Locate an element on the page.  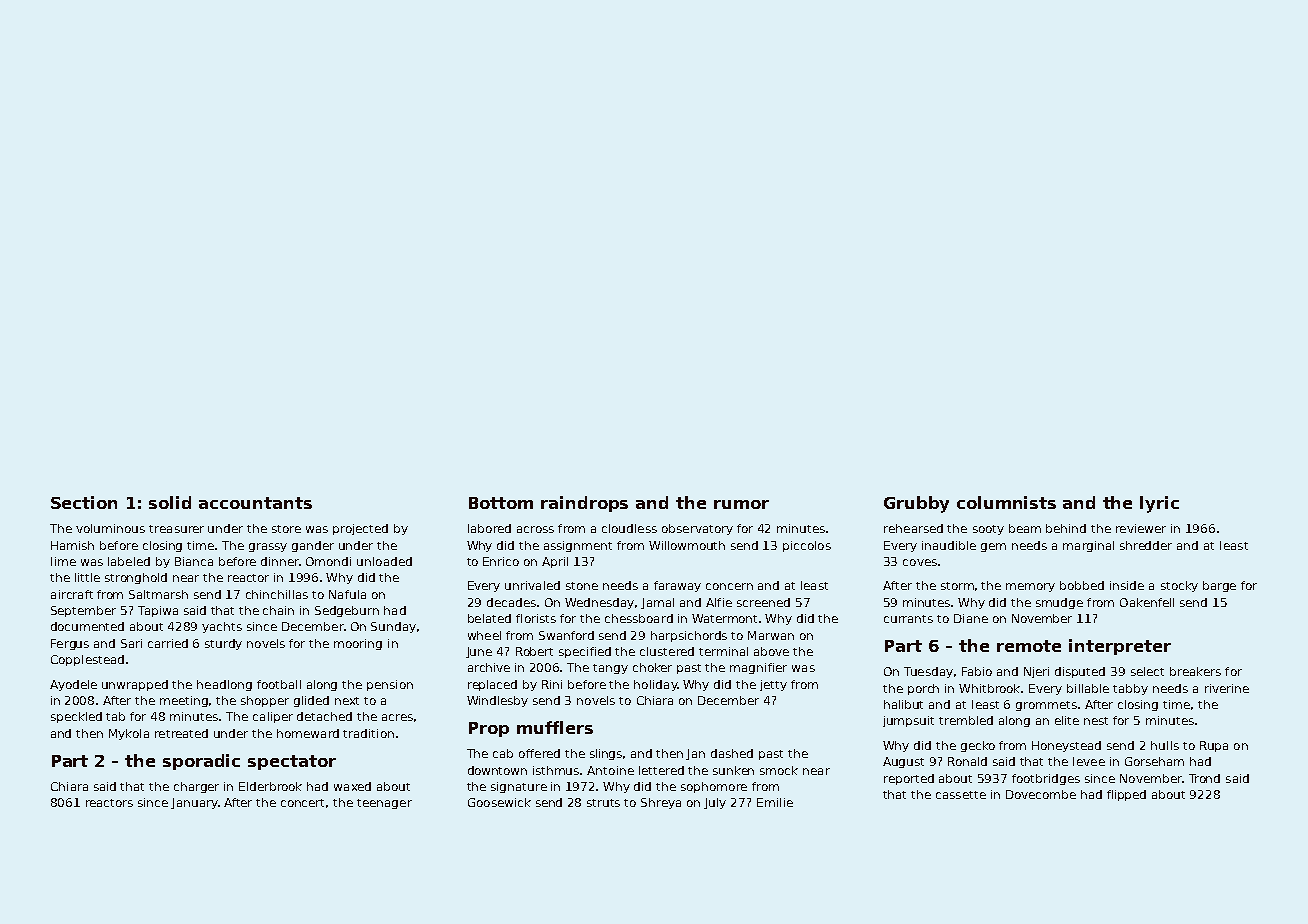
teenager is located at coordinates (384, 804).
